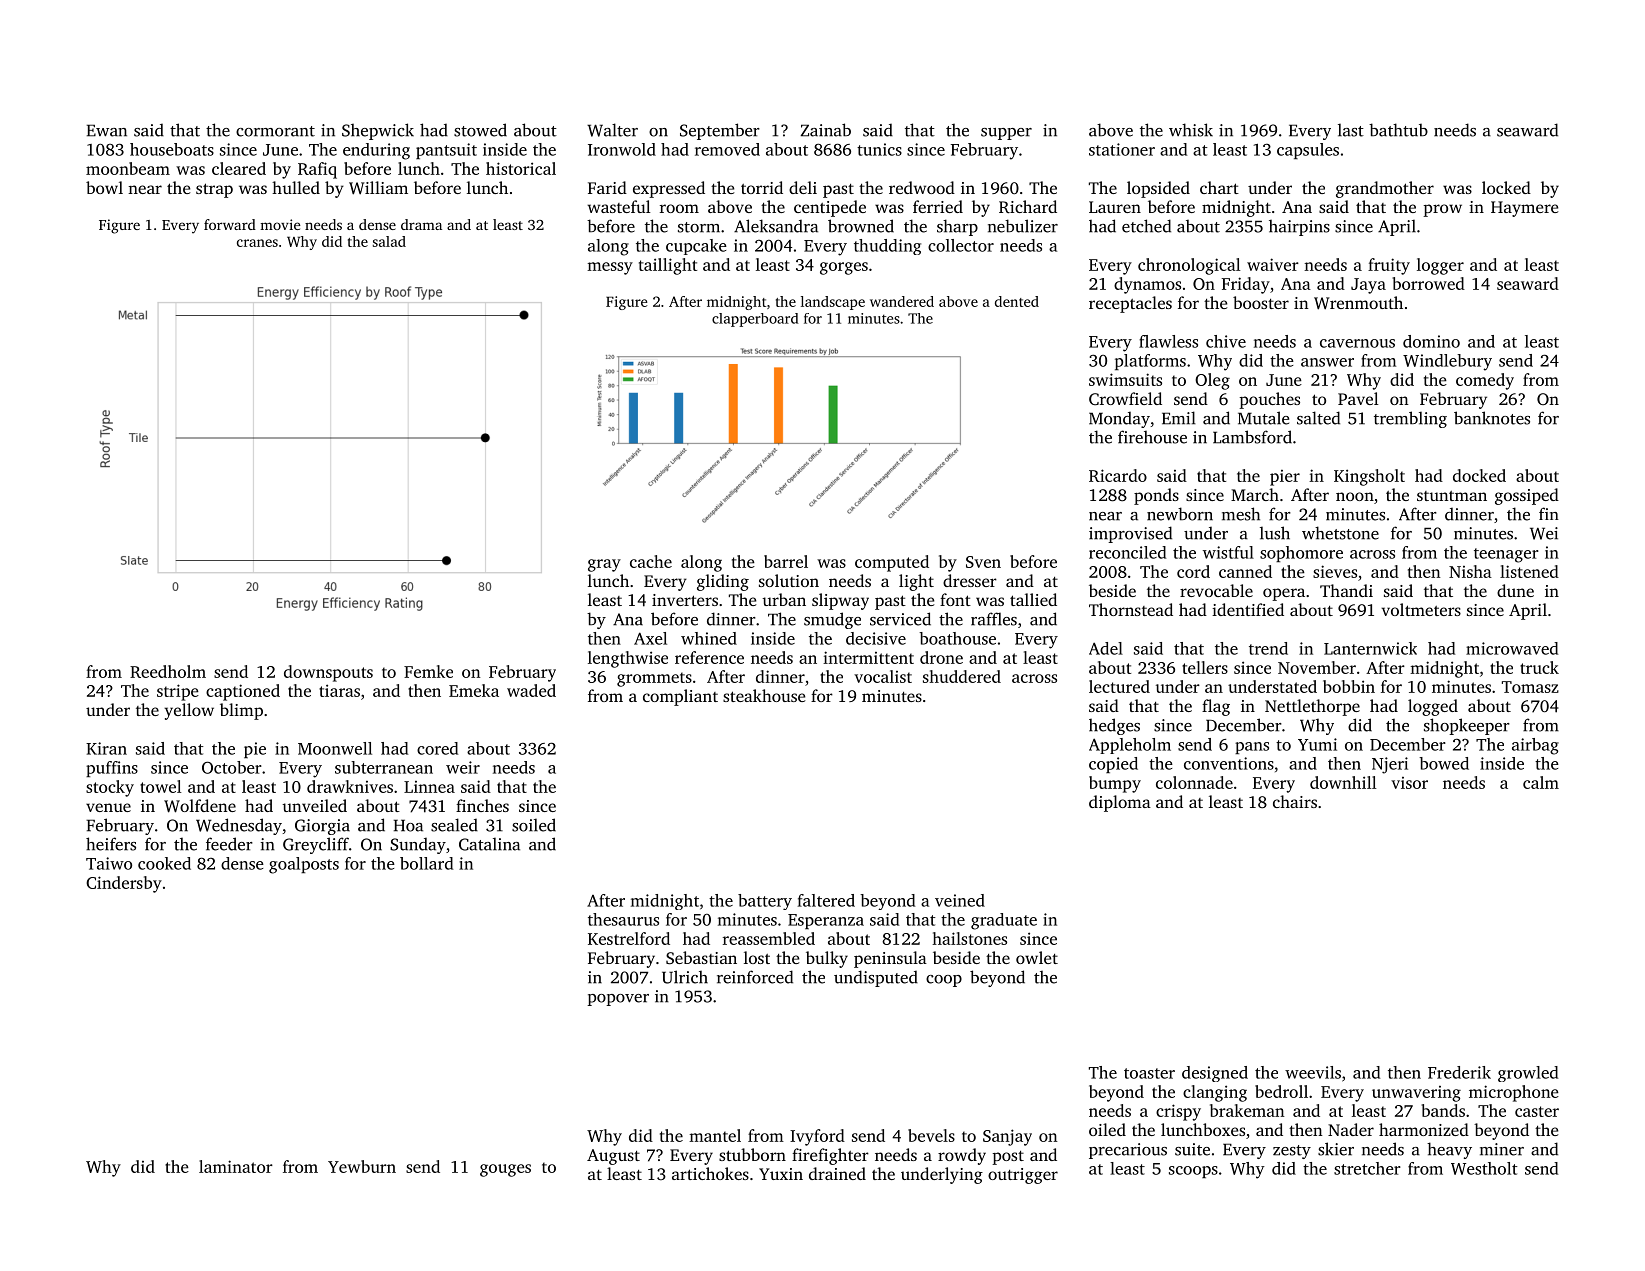 The width and height of the screenshot is (1645, 1271). Describe the element at coordinates (826, 130) in the screenshot. I see `Zainab` at that location.
